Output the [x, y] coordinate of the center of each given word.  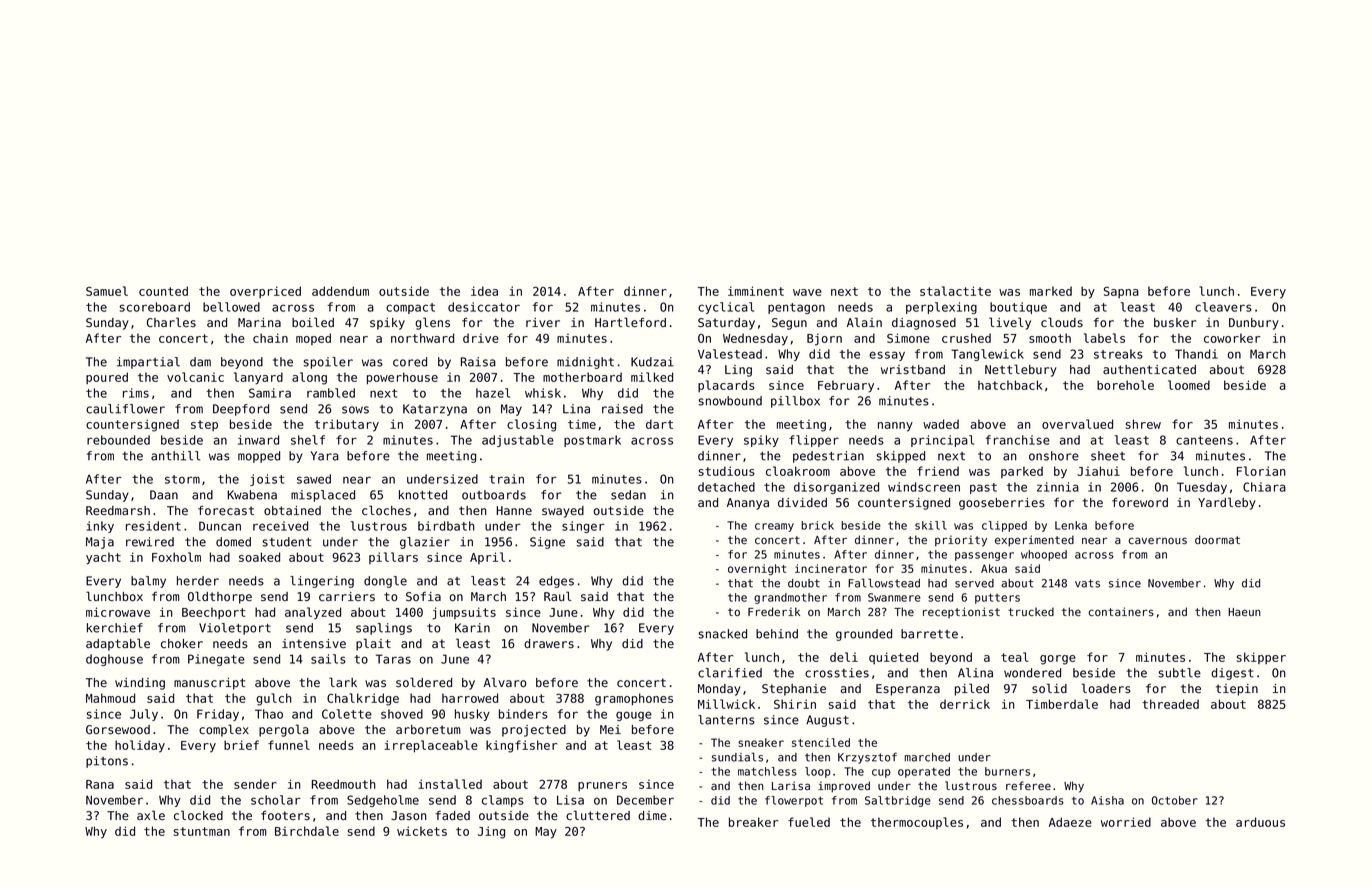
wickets [422, 831]
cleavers [1223, 307]
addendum [340, 291]
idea [484, 291]
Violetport [235, 629]
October [1175, 800]
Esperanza [908, 690]
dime [652, 815]
